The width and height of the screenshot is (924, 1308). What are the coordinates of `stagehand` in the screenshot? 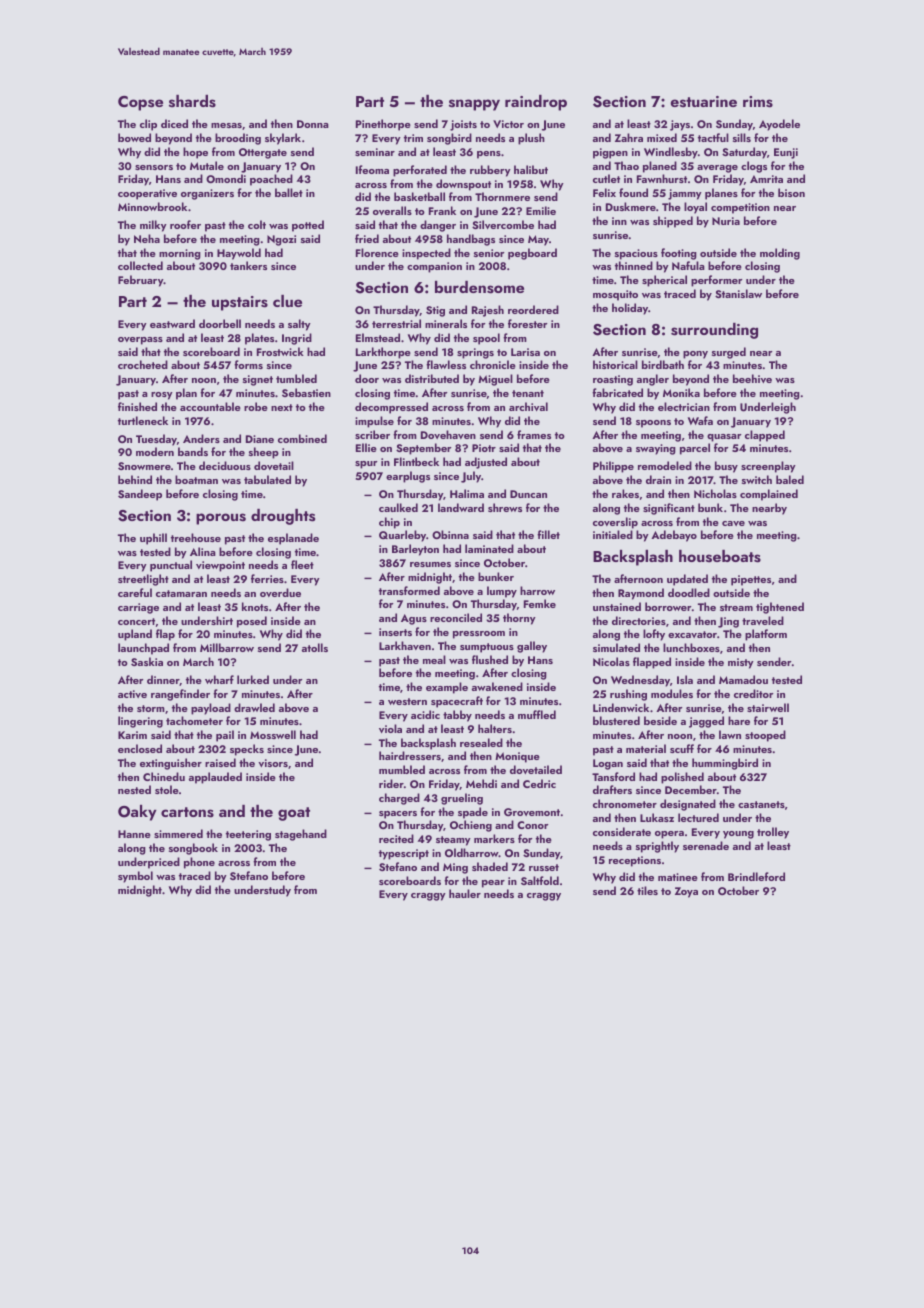 It's located at (301, 835).
